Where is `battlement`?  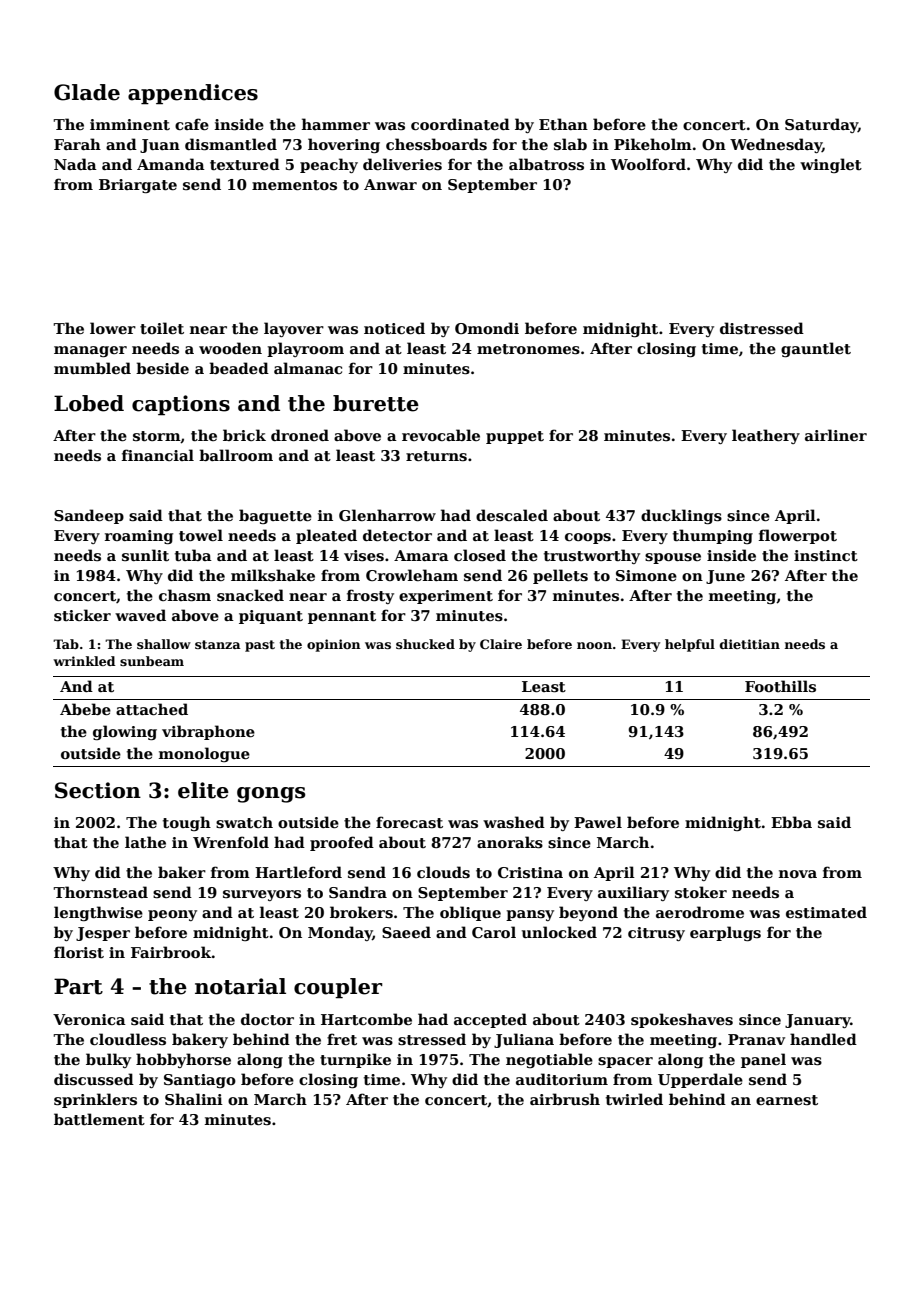 battlement is located at coordinates (99, 1119).
